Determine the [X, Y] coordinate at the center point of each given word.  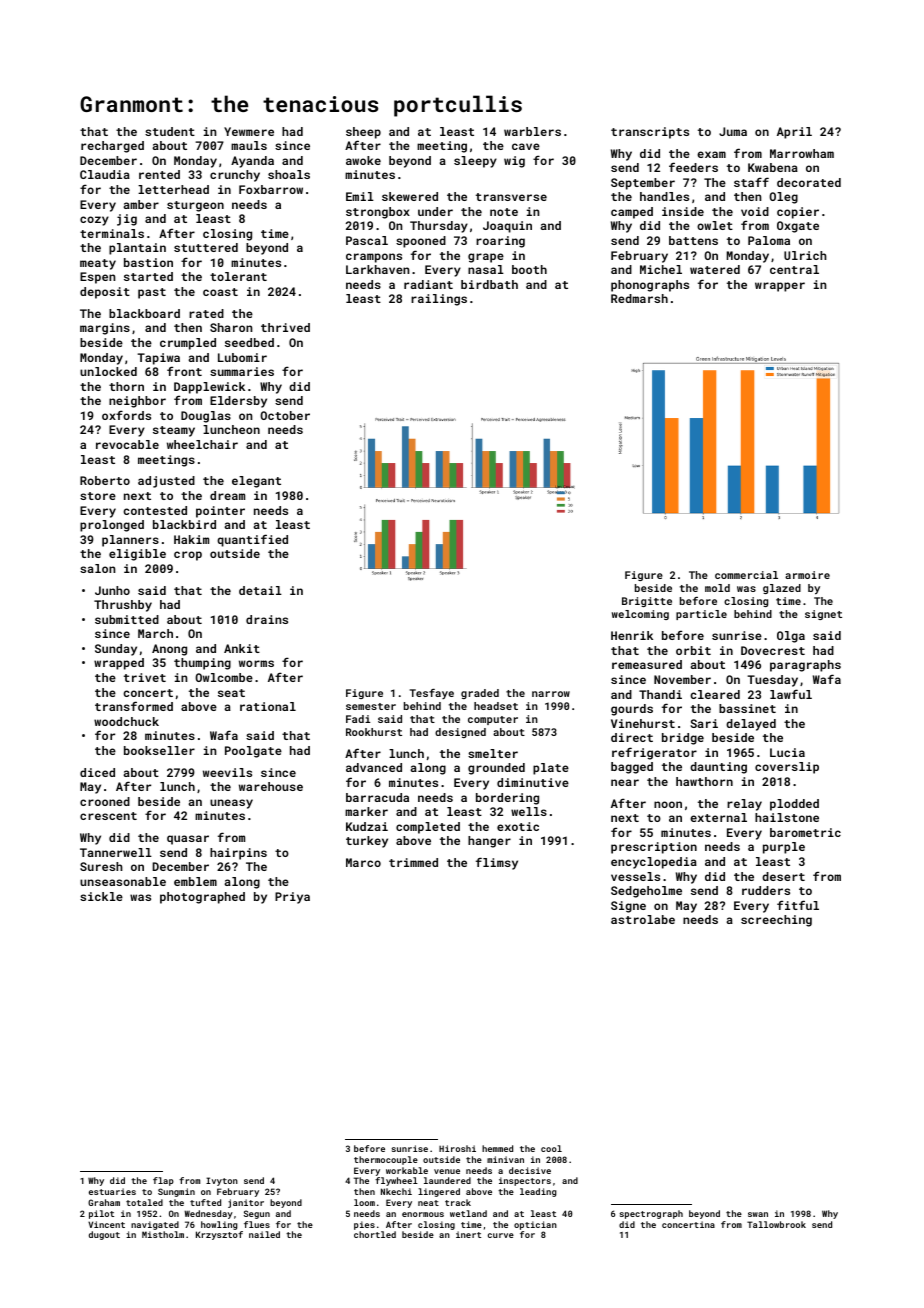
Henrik [632, 635]
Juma [733, 131]
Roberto [105, 480]
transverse [511, 197]
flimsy [497, 863]
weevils [227, 772]
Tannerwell [116, 852]
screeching [776, 921]
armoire [807, 575]
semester [371, 706]
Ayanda [252, 162]
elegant [256, 482]
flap [163, 1181]
